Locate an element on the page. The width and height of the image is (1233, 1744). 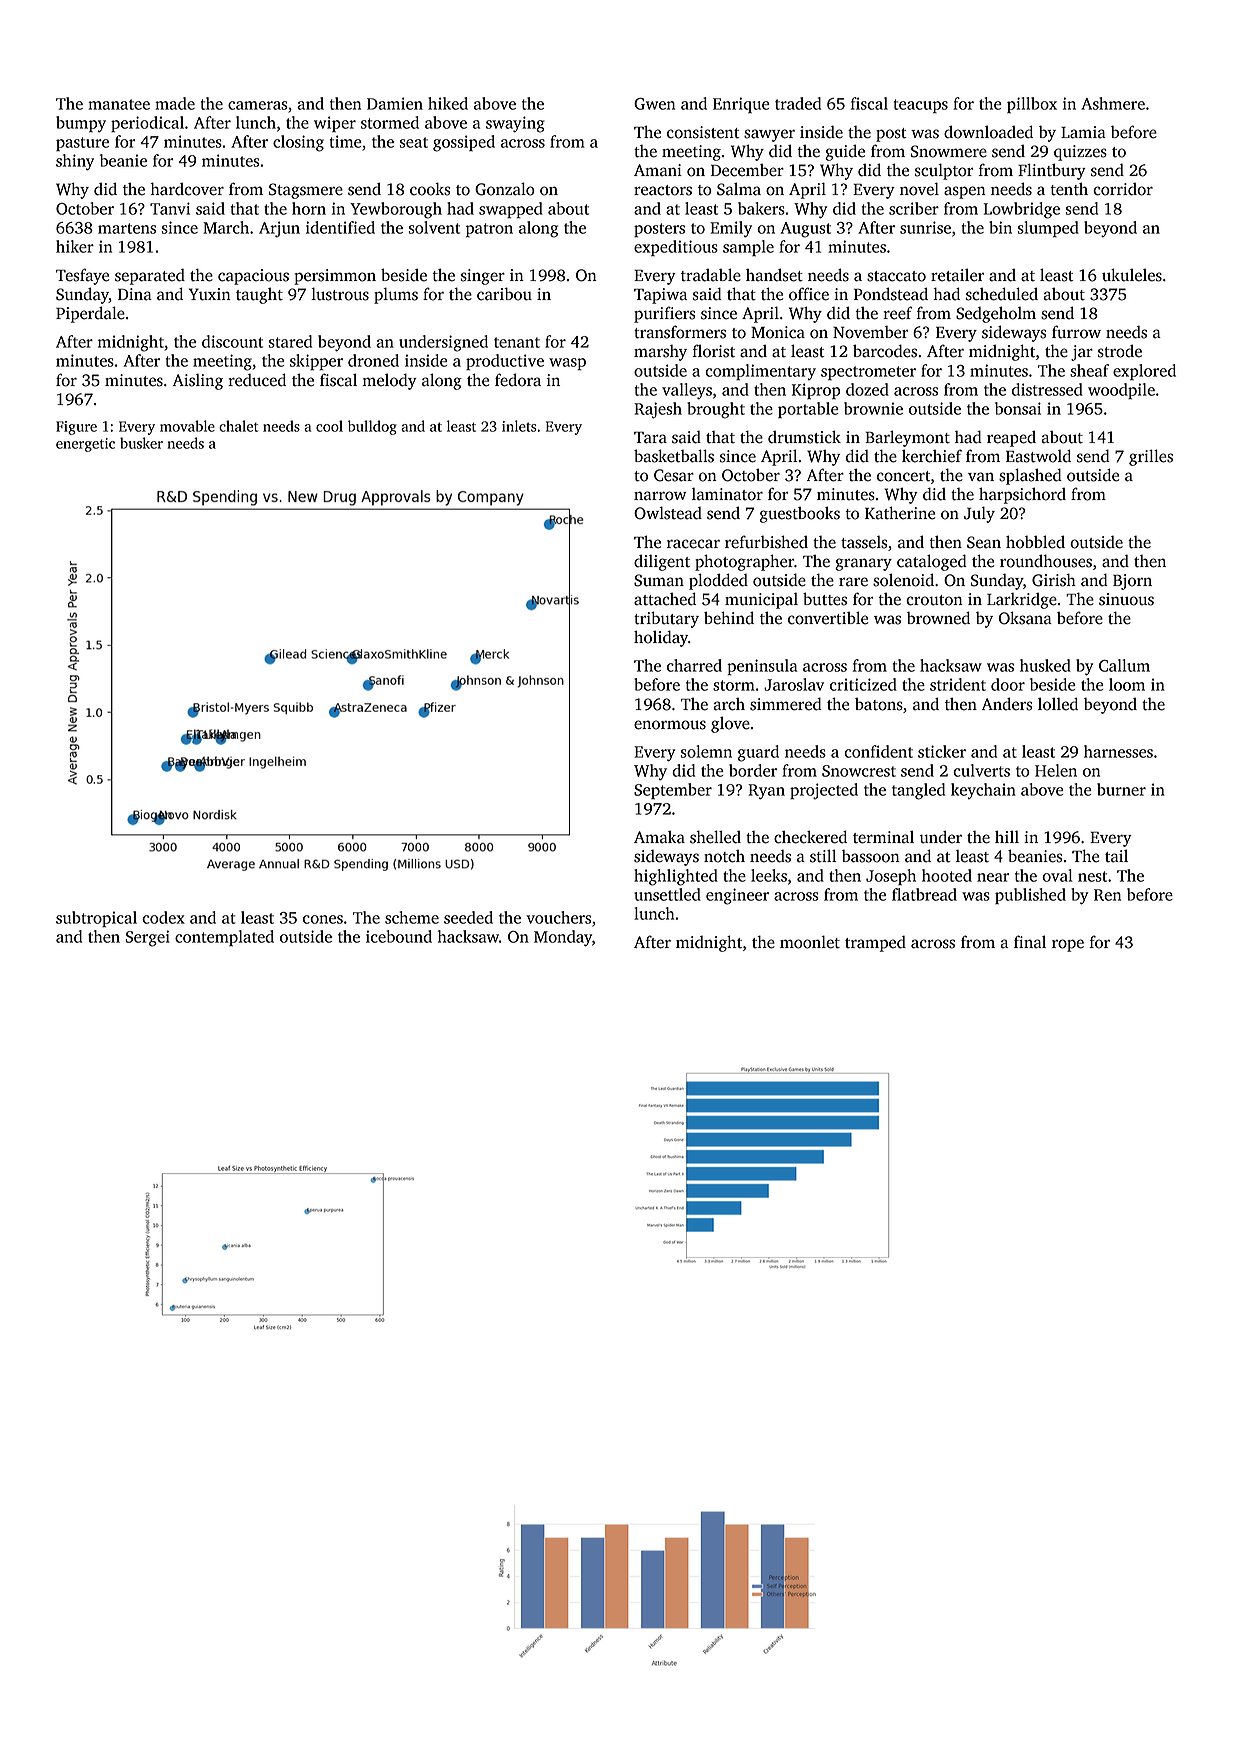
Gwen is located at coordinates (654, 104).
